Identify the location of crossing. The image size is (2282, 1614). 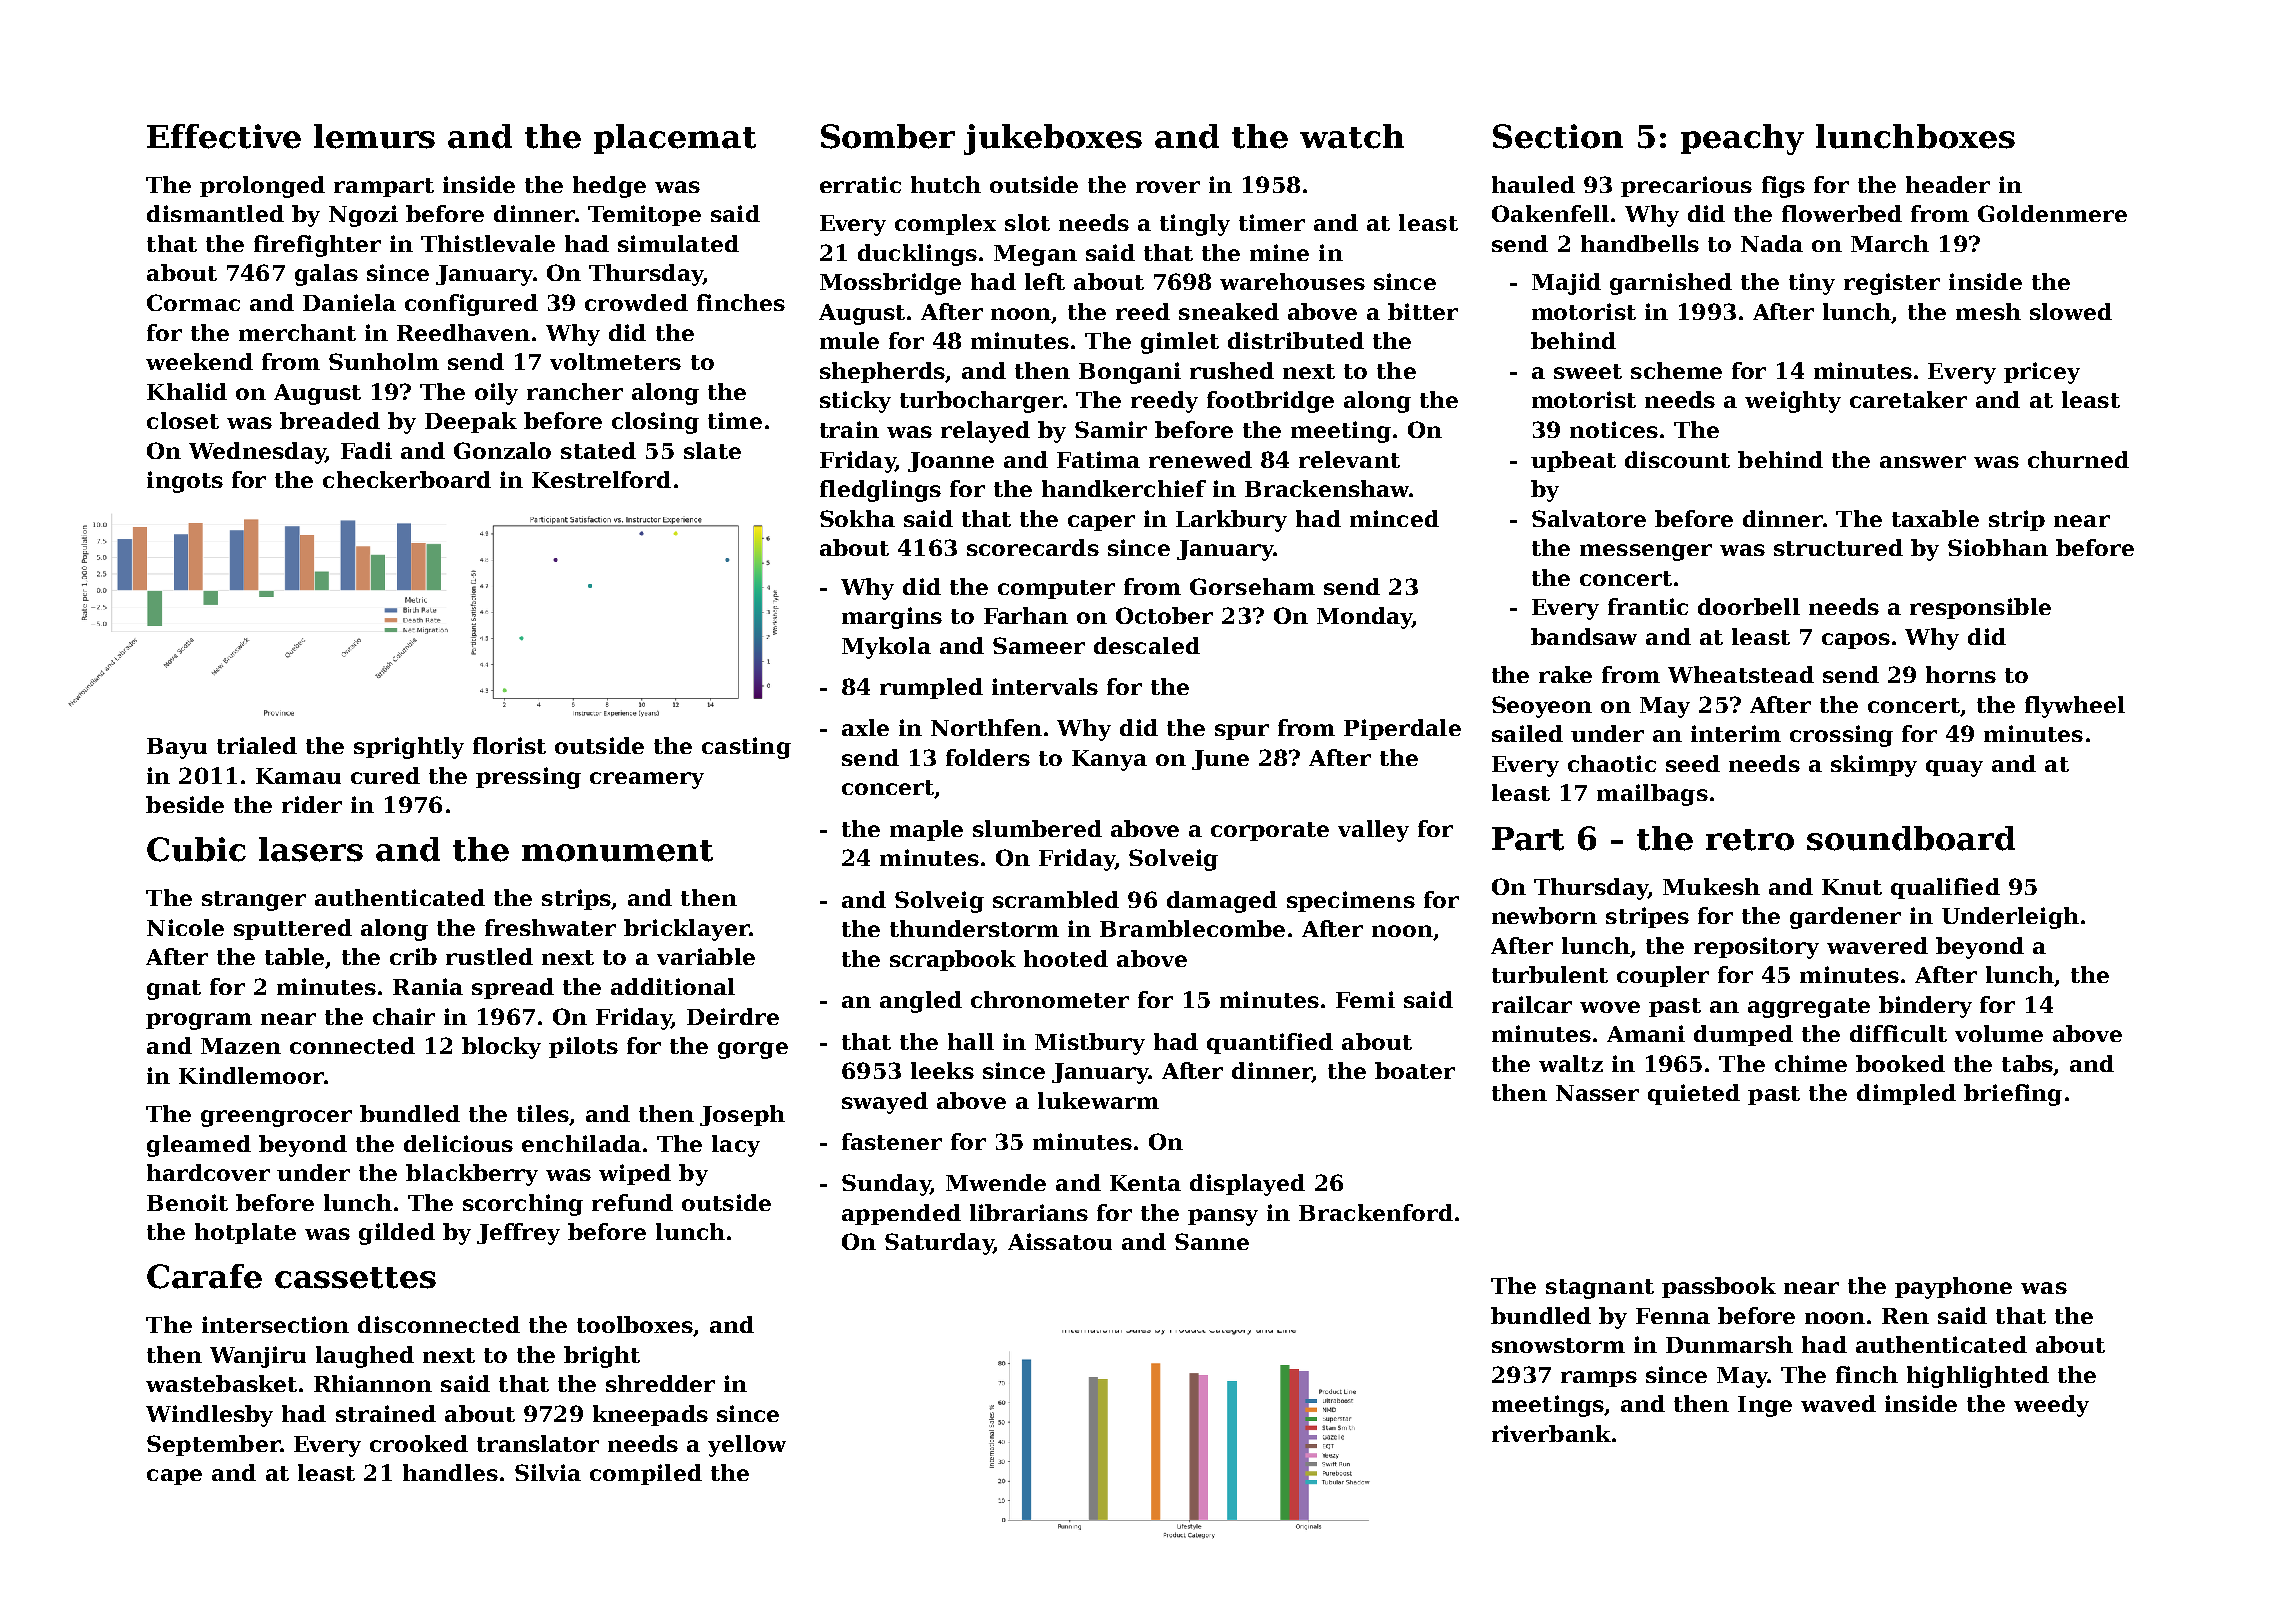
(1841, 736).
